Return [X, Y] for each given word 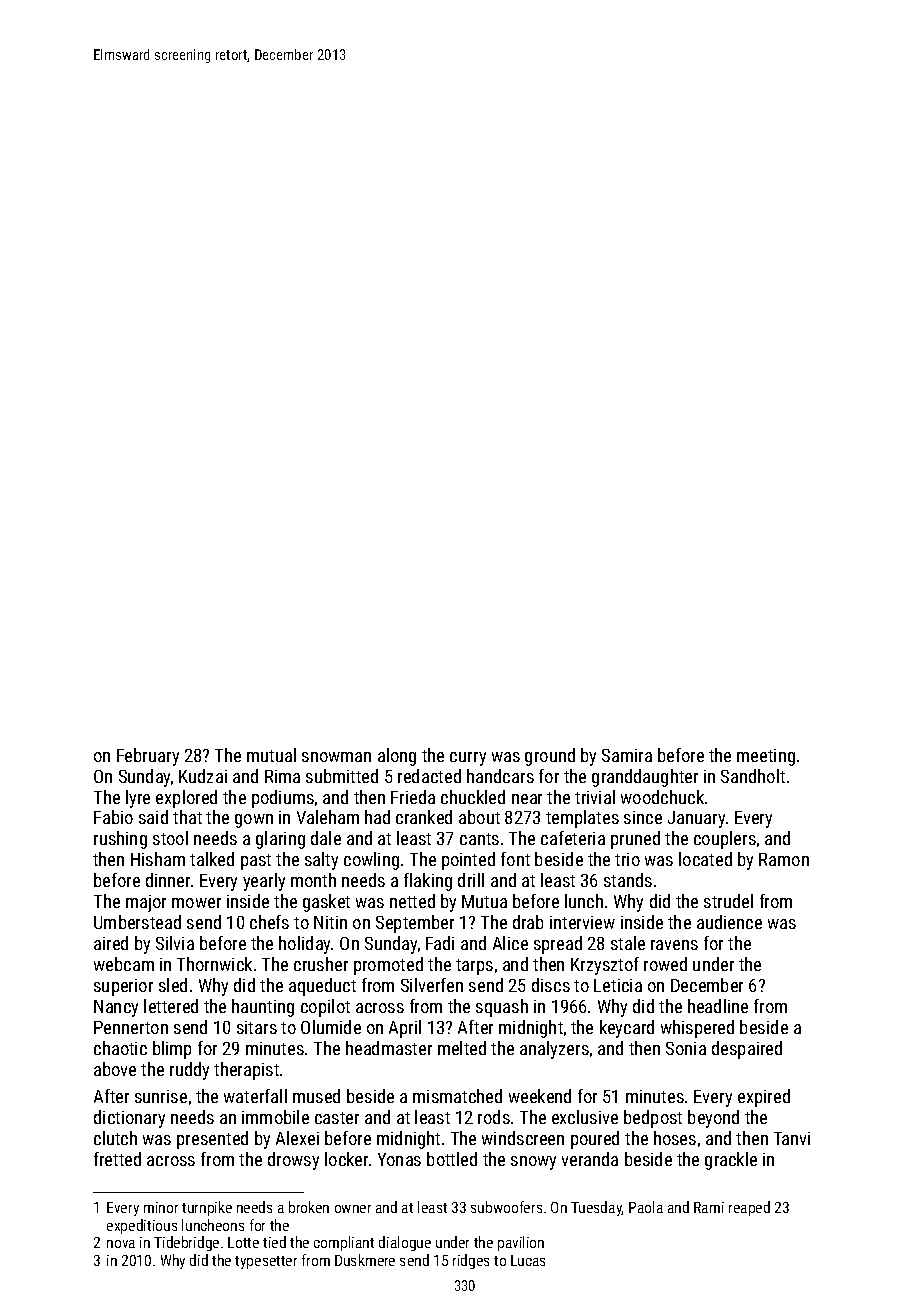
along [397, 757]
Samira [627, 755]
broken [309, 1207]
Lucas [528, 1260]
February [148, 757]
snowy [533, 1163]
